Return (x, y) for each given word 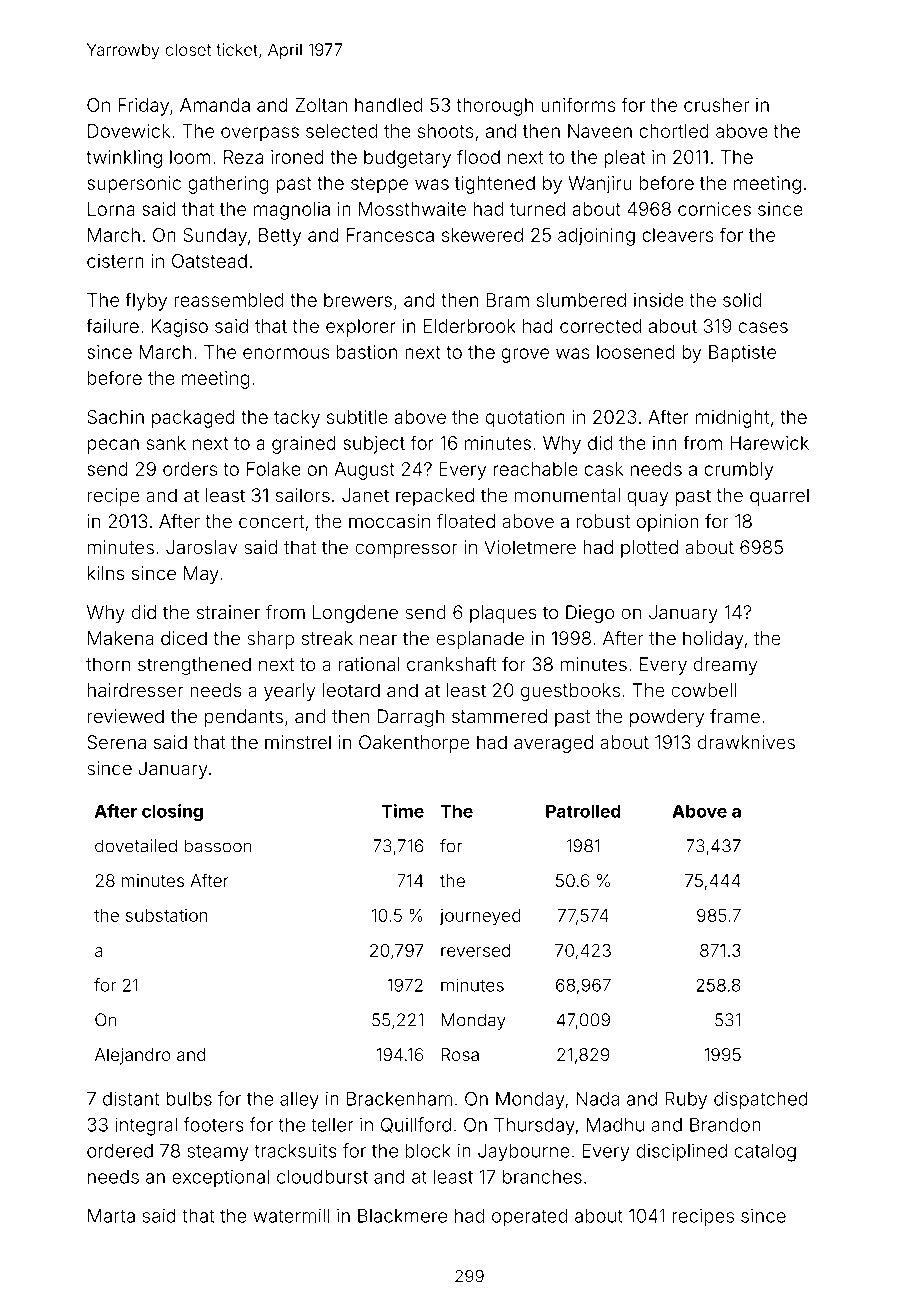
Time (403, 811)
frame (735, 716)
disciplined (681, 1153)
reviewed (126, 716)
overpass (260, 134)
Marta (111, 1216)
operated (529, 1218)
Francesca (390, 235)
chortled (674, 131)
